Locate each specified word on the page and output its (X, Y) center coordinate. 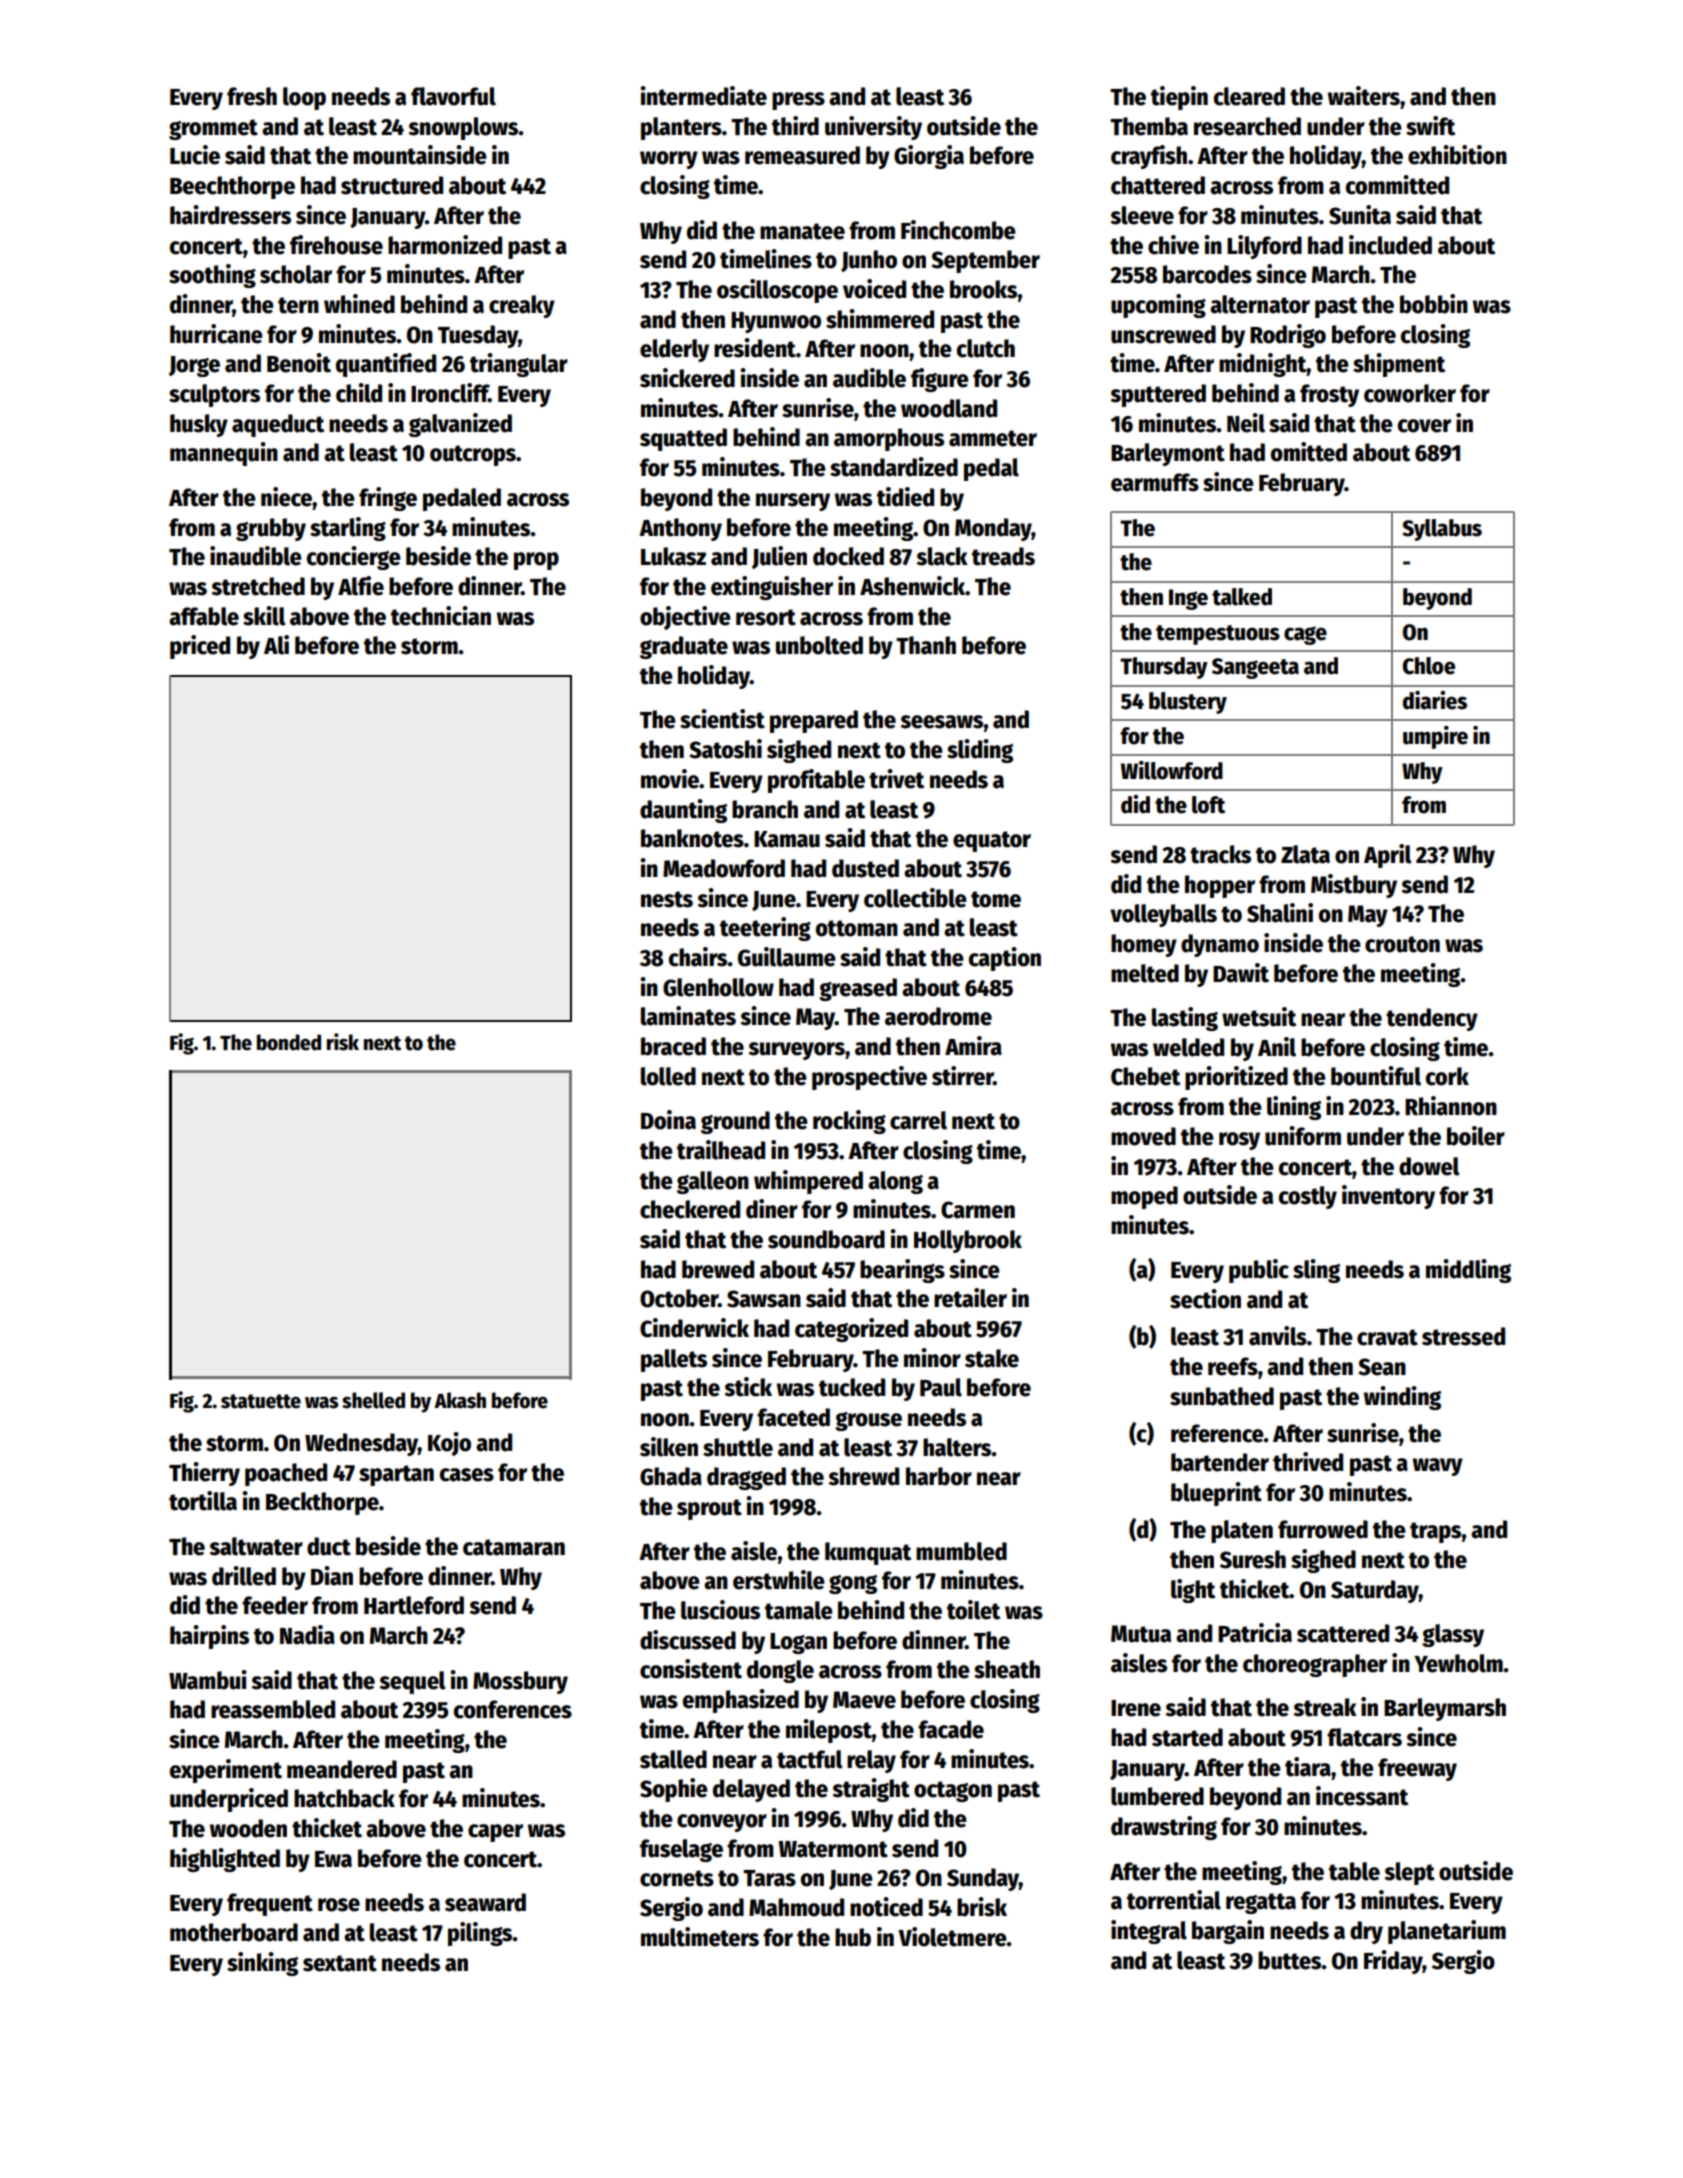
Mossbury (520, 1682)
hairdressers (230, 215)
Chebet (1145, 1076)
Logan (798, 1643)
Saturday (1375, 1591)
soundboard (826, 1239)
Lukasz (673, 556)
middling (1468, 1271)
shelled (373, 1400)
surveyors (796, 1051)
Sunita (1360, 215)
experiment (226, 1771)
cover (1424, 426)
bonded (289, 1042)
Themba (1149, 126)
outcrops (473, 455)
